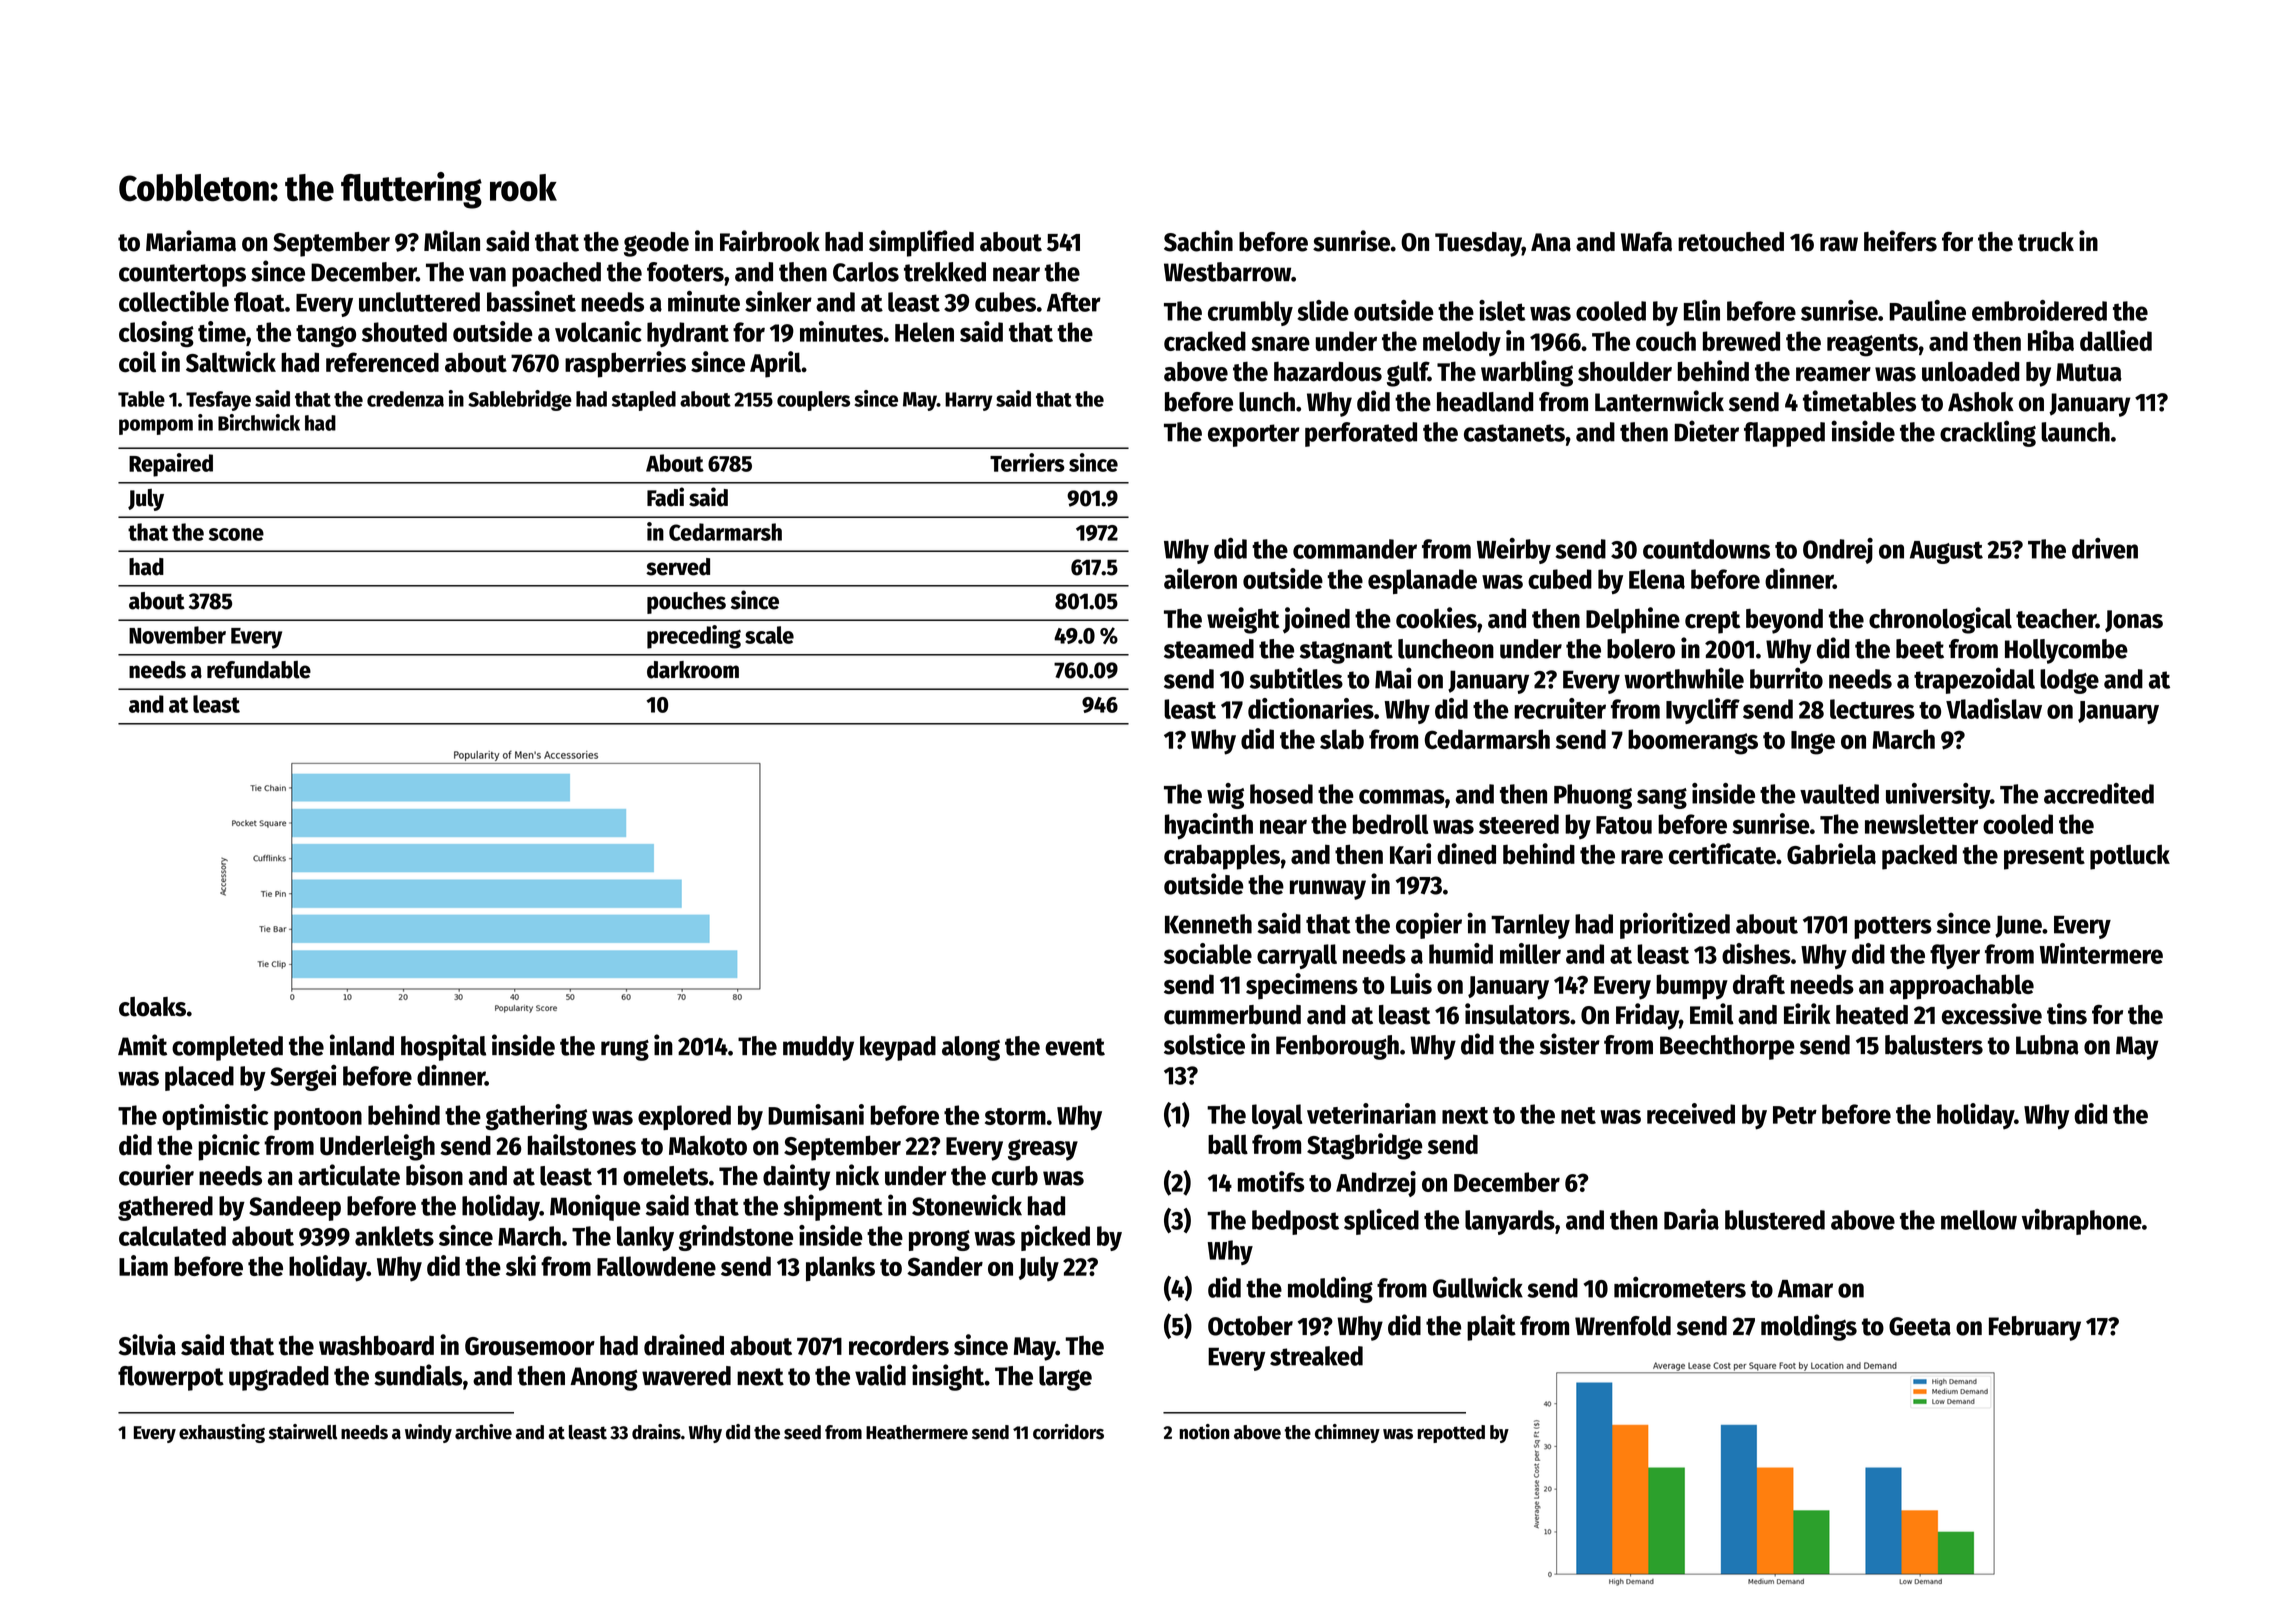 The width and height of the page is (2292, 1620). What do you see at coordinates (376, 1345) in the page?
I see `washboard` at bounding box center [376, 1345].
